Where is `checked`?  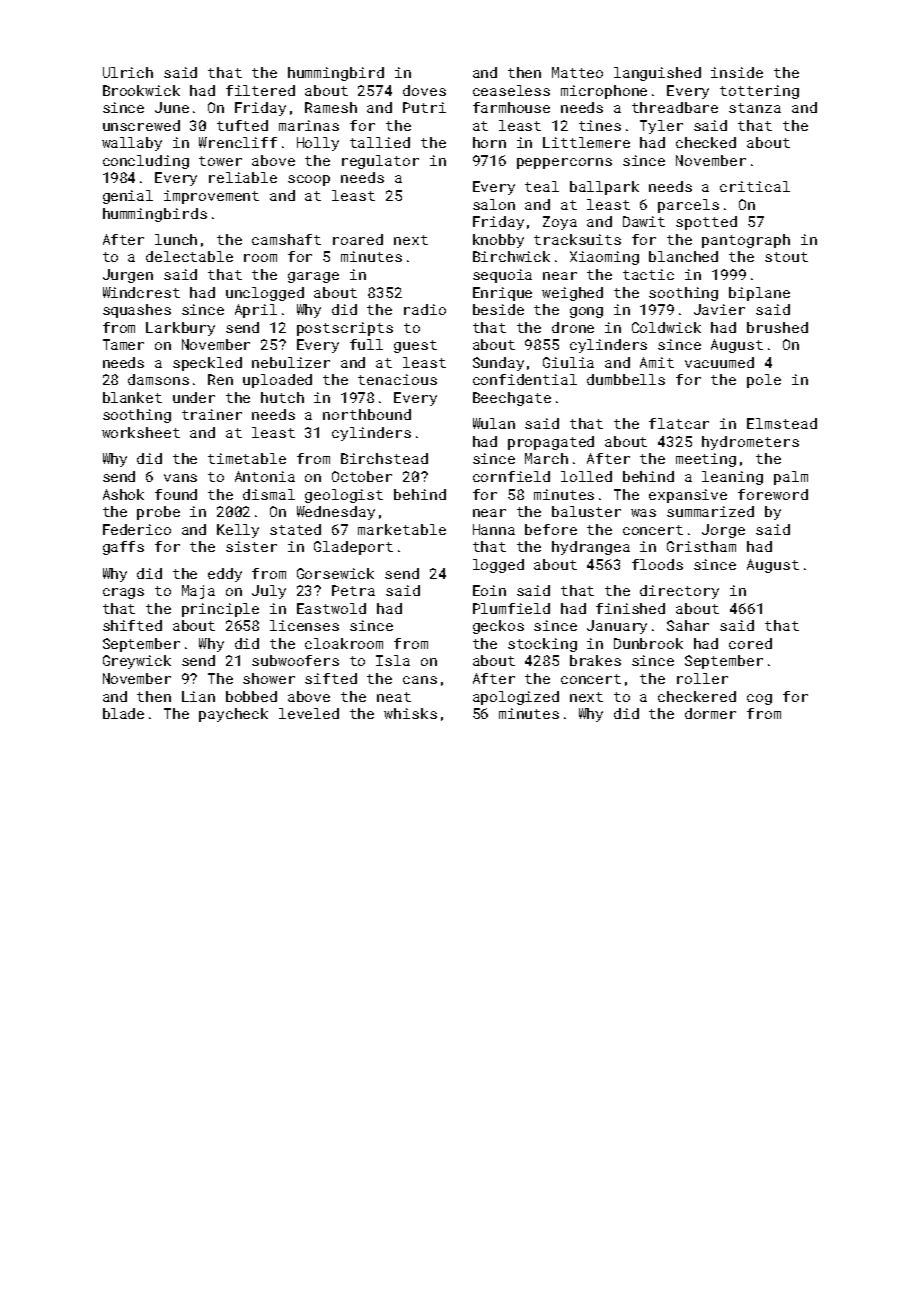 checked is located at coordinates (706, 142).
